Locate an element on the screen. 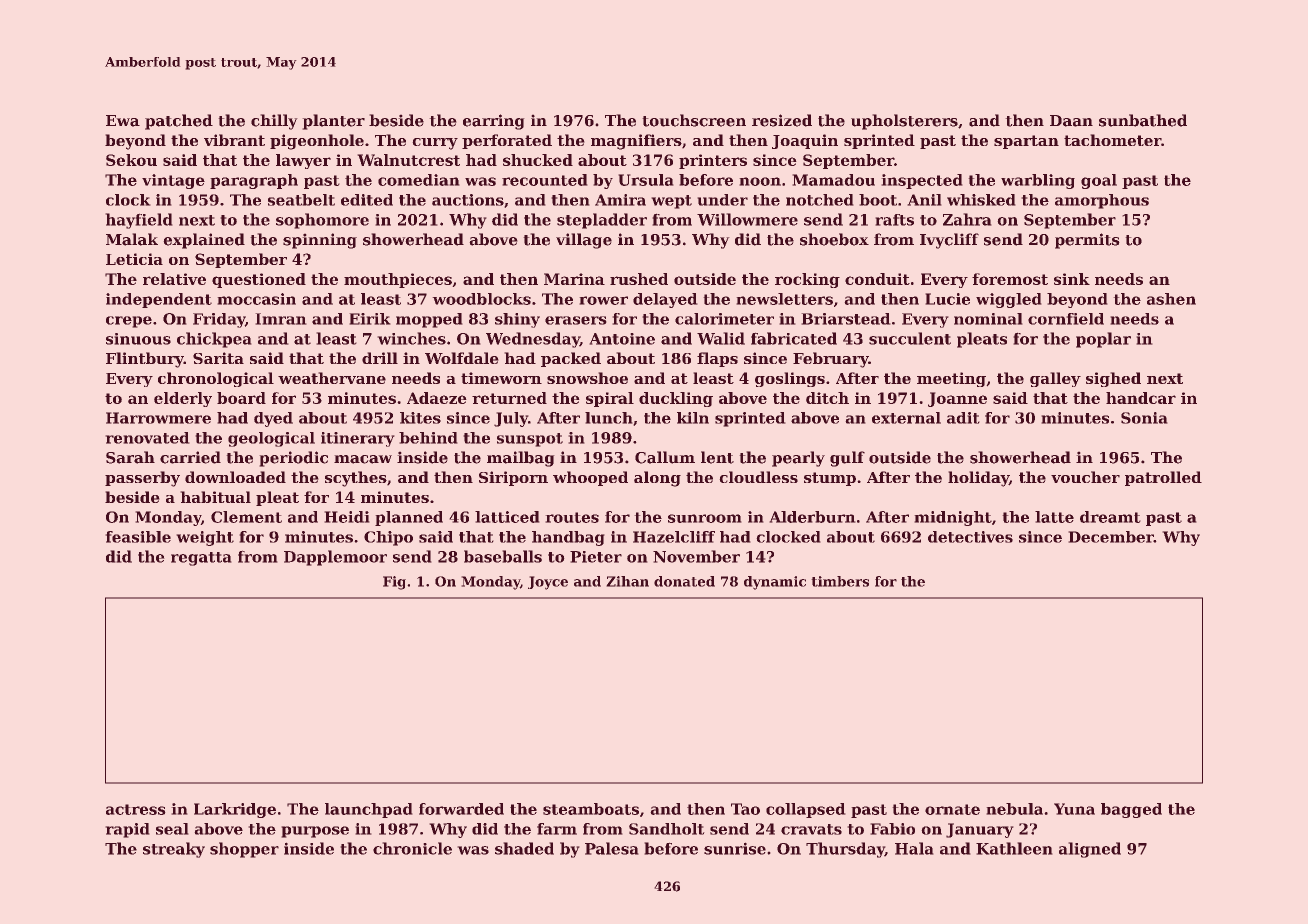 This screenshot has height=924, width=1308. holiday is located at coordinates (978, 479).
